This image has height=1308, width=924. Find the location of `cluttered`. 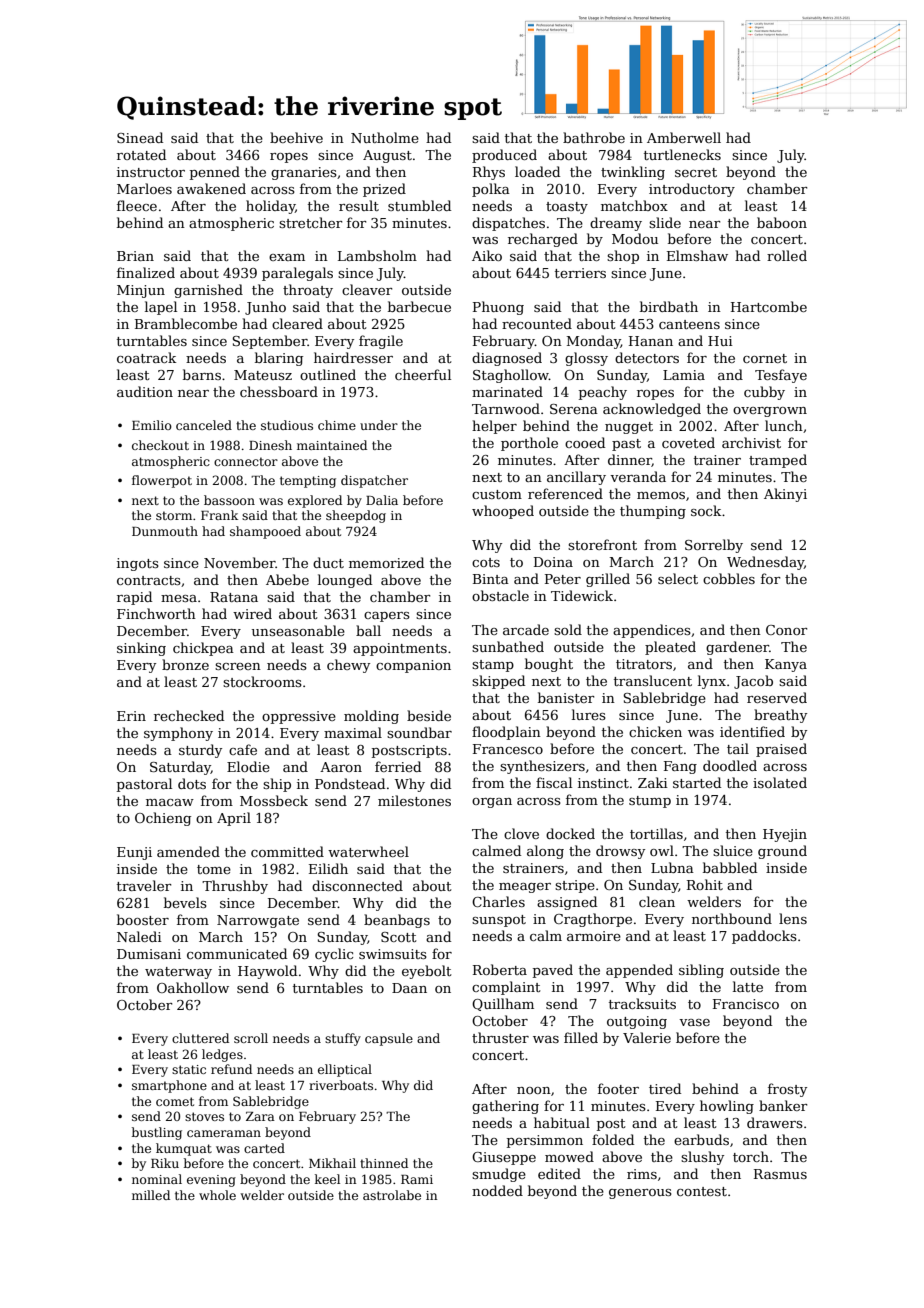

cluttered is located at coordinates (200, 1038).
